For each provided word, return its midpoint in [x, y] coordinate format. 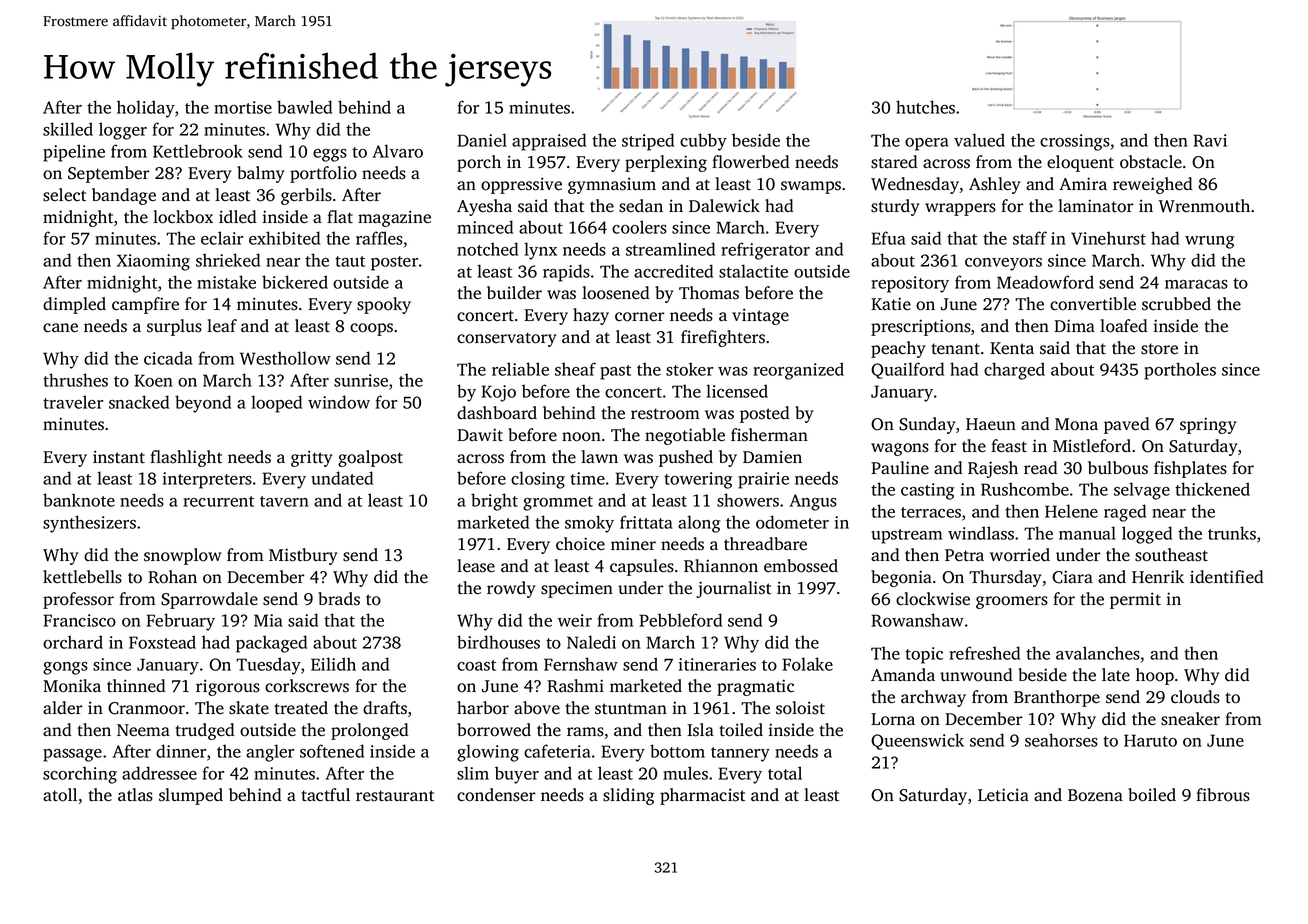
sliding [629, 796]
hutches [925, 107]
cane [60, 328]
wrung [1209, 242]
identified [1226, 577]
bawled [304, 107]
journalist [733, 589]
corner [639, 317]
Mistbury [303, 556]
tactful [326, 794]
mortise [243, 107]
